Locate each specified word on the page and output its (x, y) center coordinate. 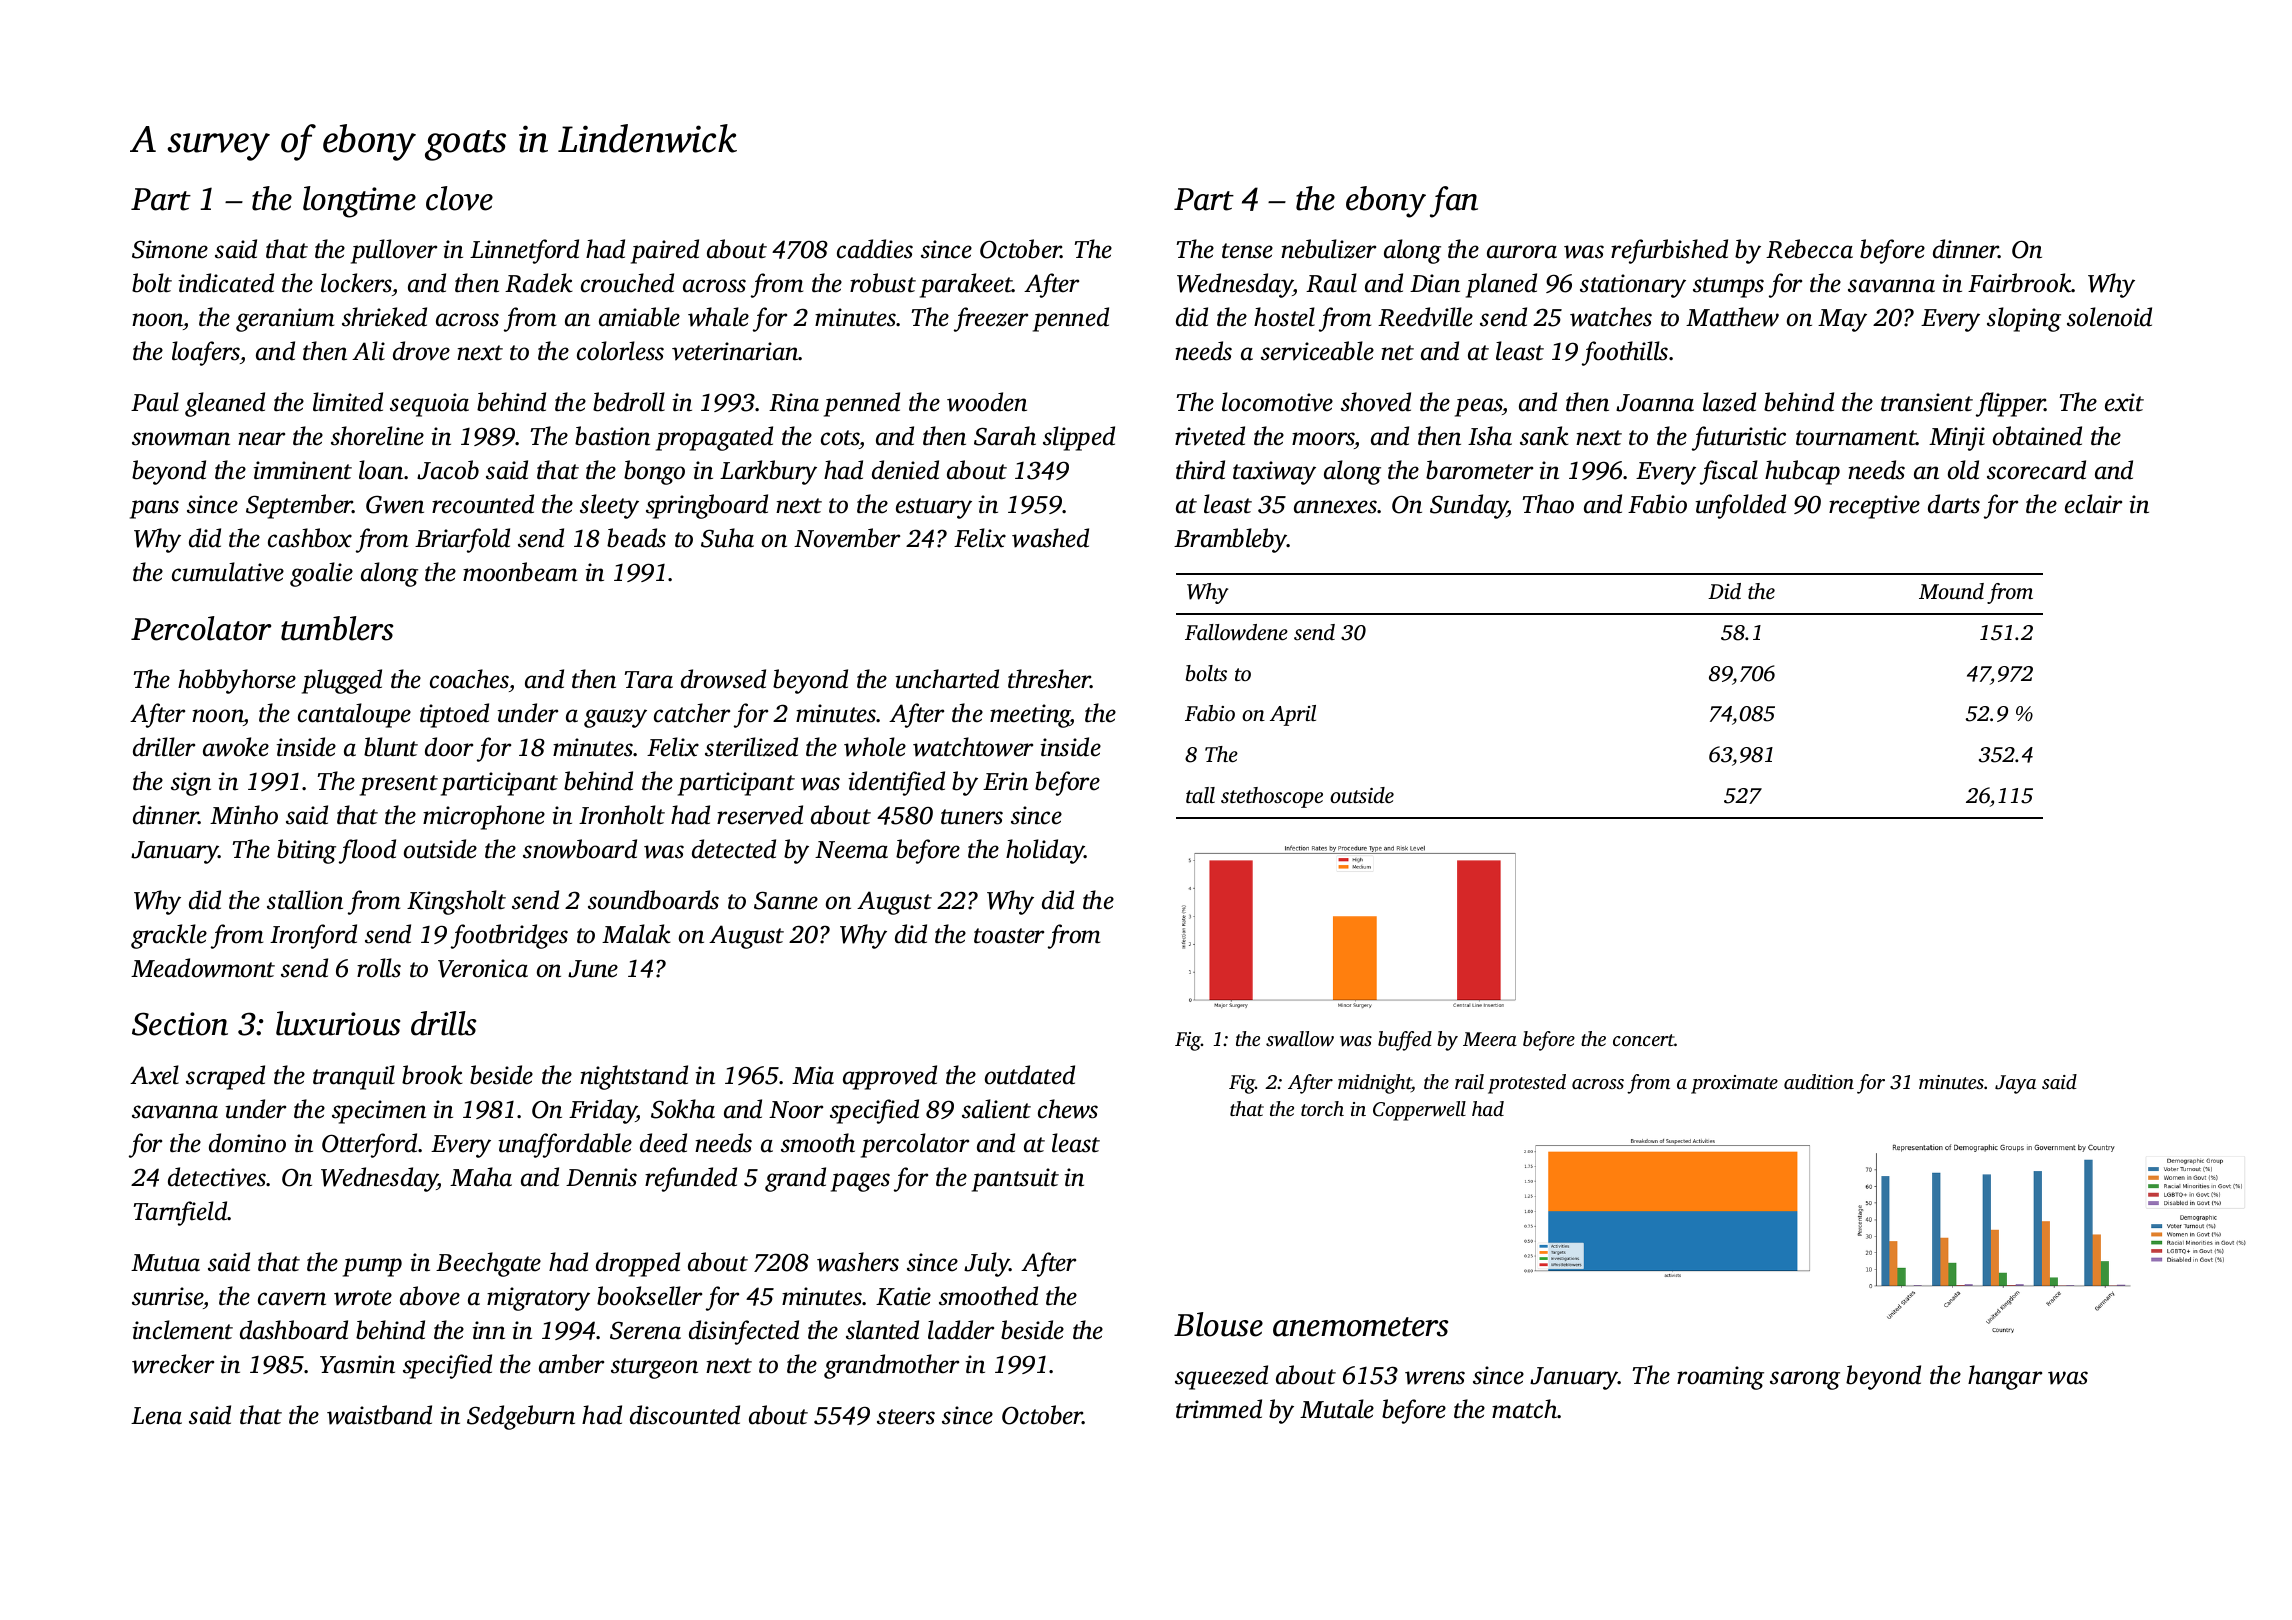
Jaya (2015, 1084)
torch (1322, 1108)
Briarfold (462, 540)
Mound (1951, 591)
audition (1819, 1081)
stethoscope (1272, 797)
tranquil (354, 1077)
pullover (394, 251)
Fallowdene (1236, 632)
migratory (538, 1299)
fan (1454, 202)
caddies (875, 249)
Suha (727, 538)
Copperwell (1419, 1111)
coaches (469, 679)
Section (180, 1024)
